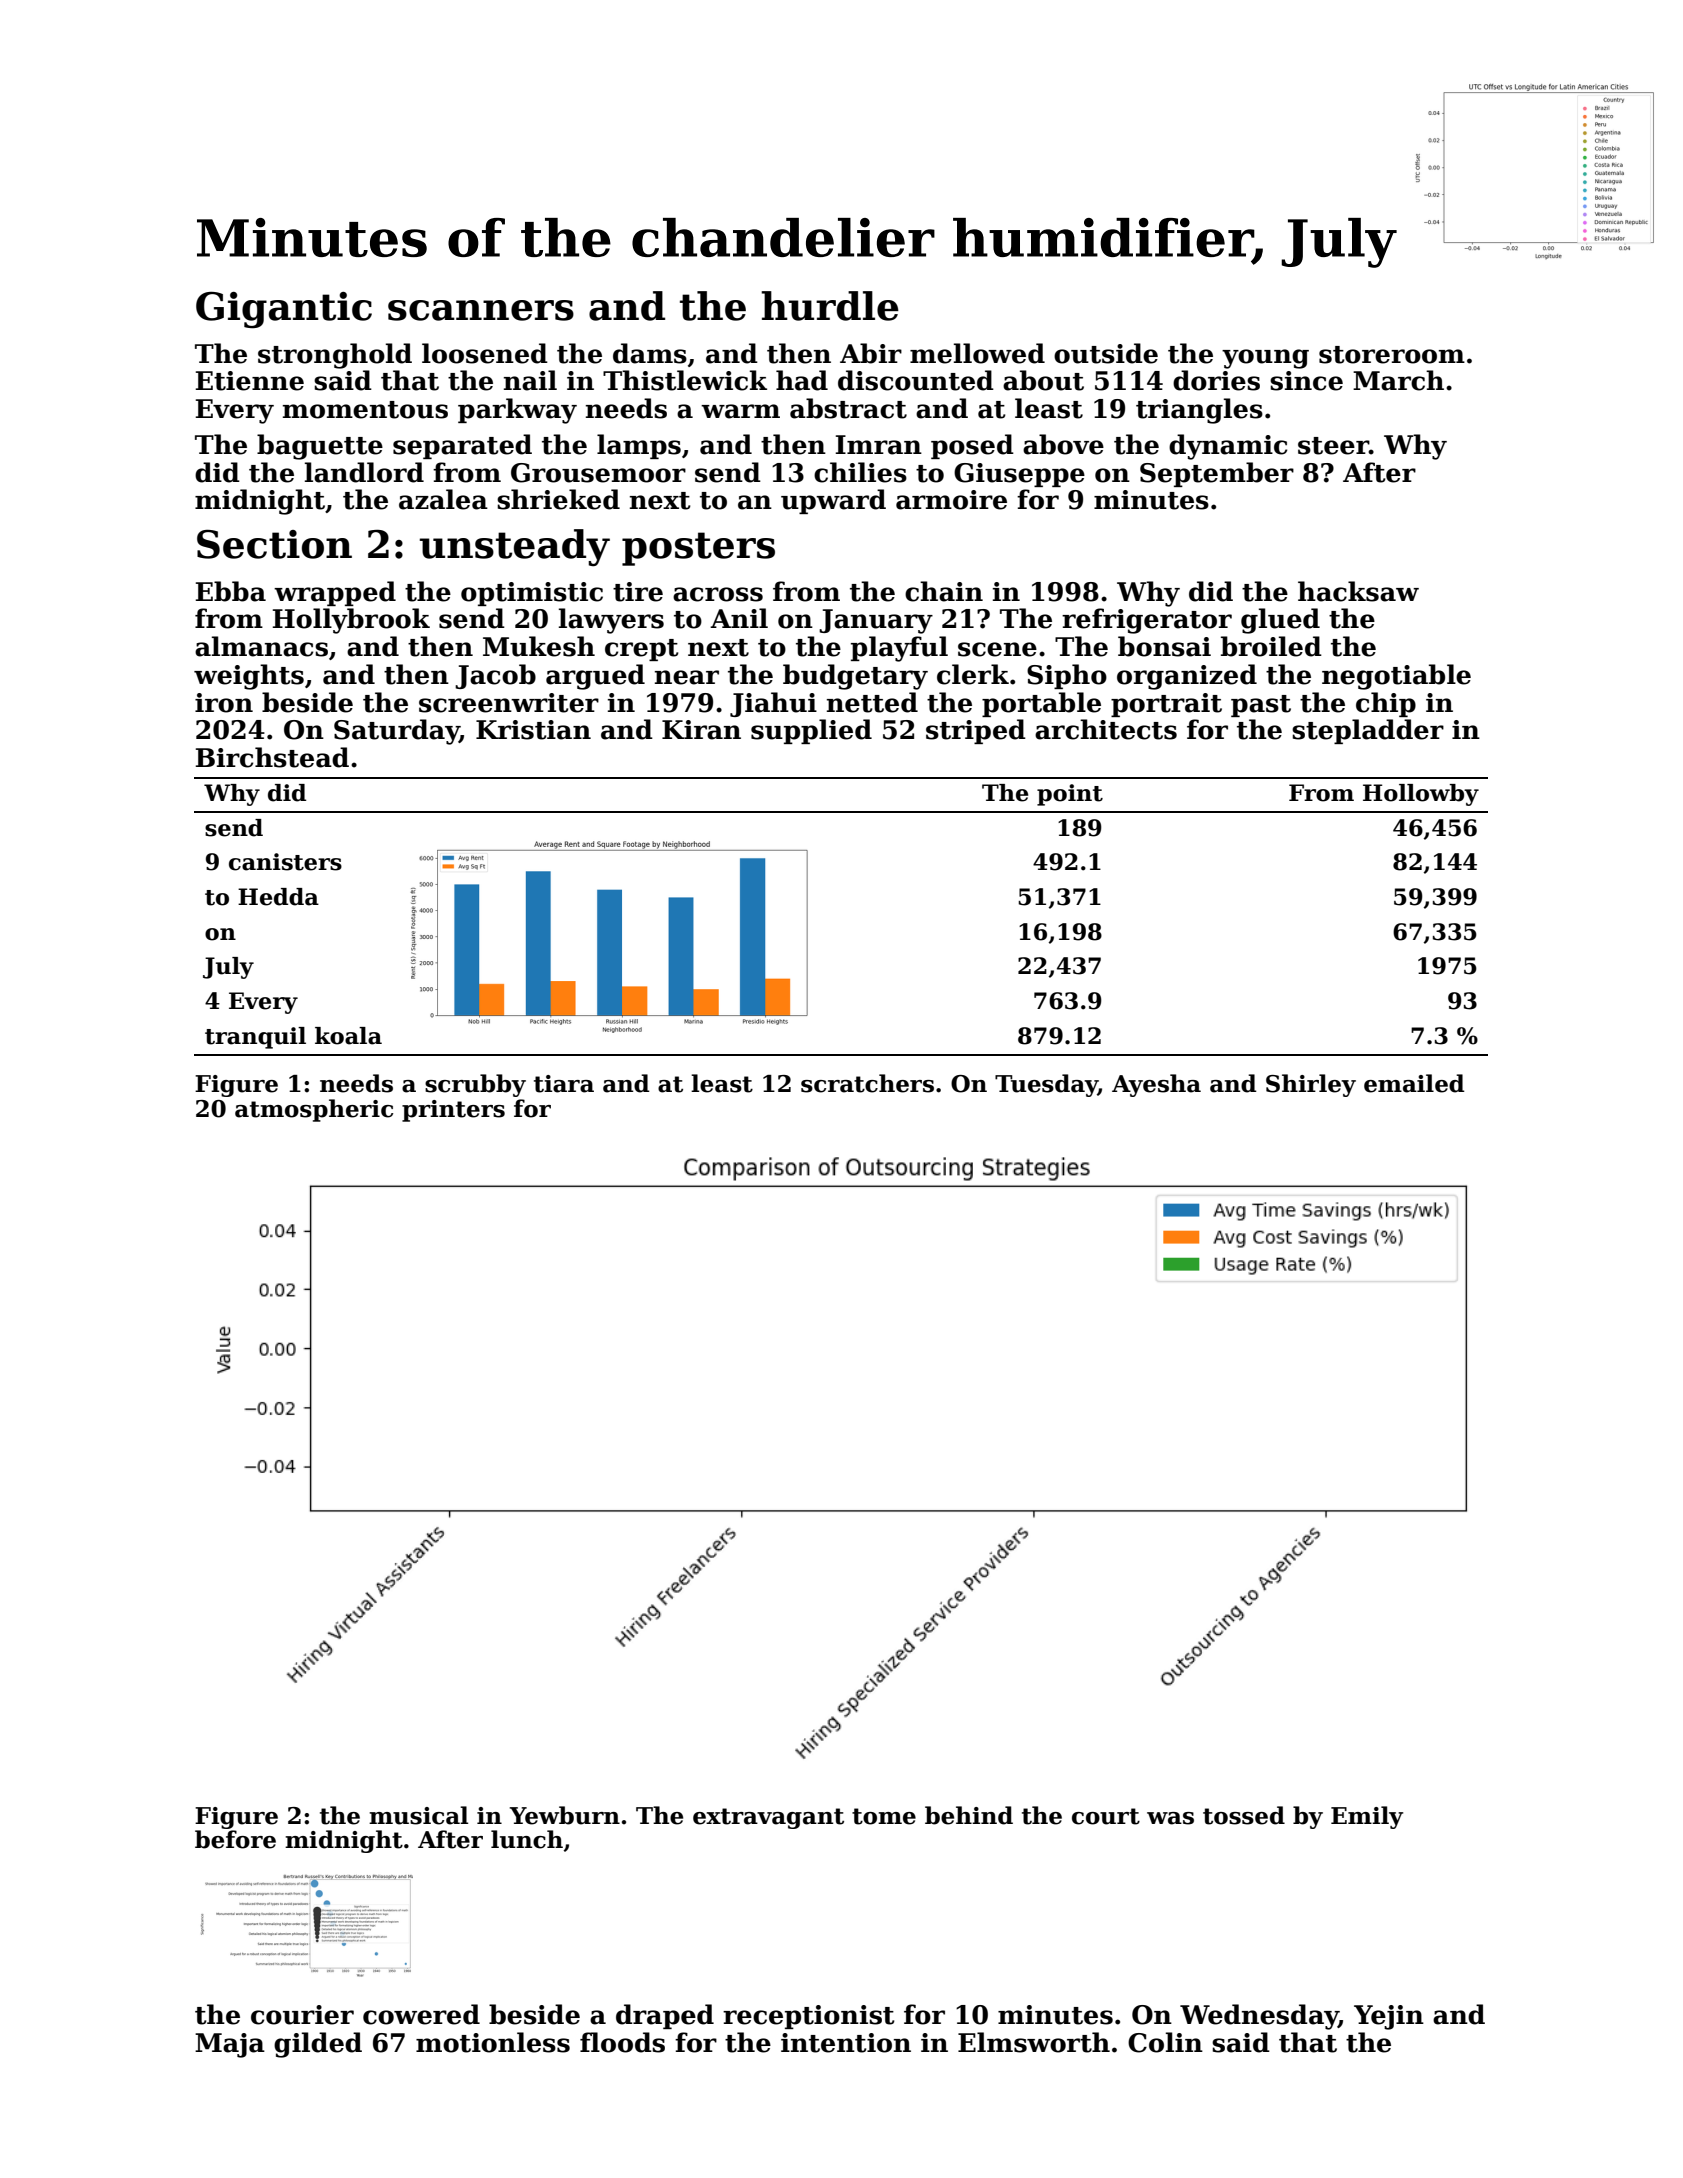 Image resolution: width=1683 pixels, height=2178 pixels. Describe the element at coordinates (846, 2043) in the screenshot. I see `intention` at that location.
